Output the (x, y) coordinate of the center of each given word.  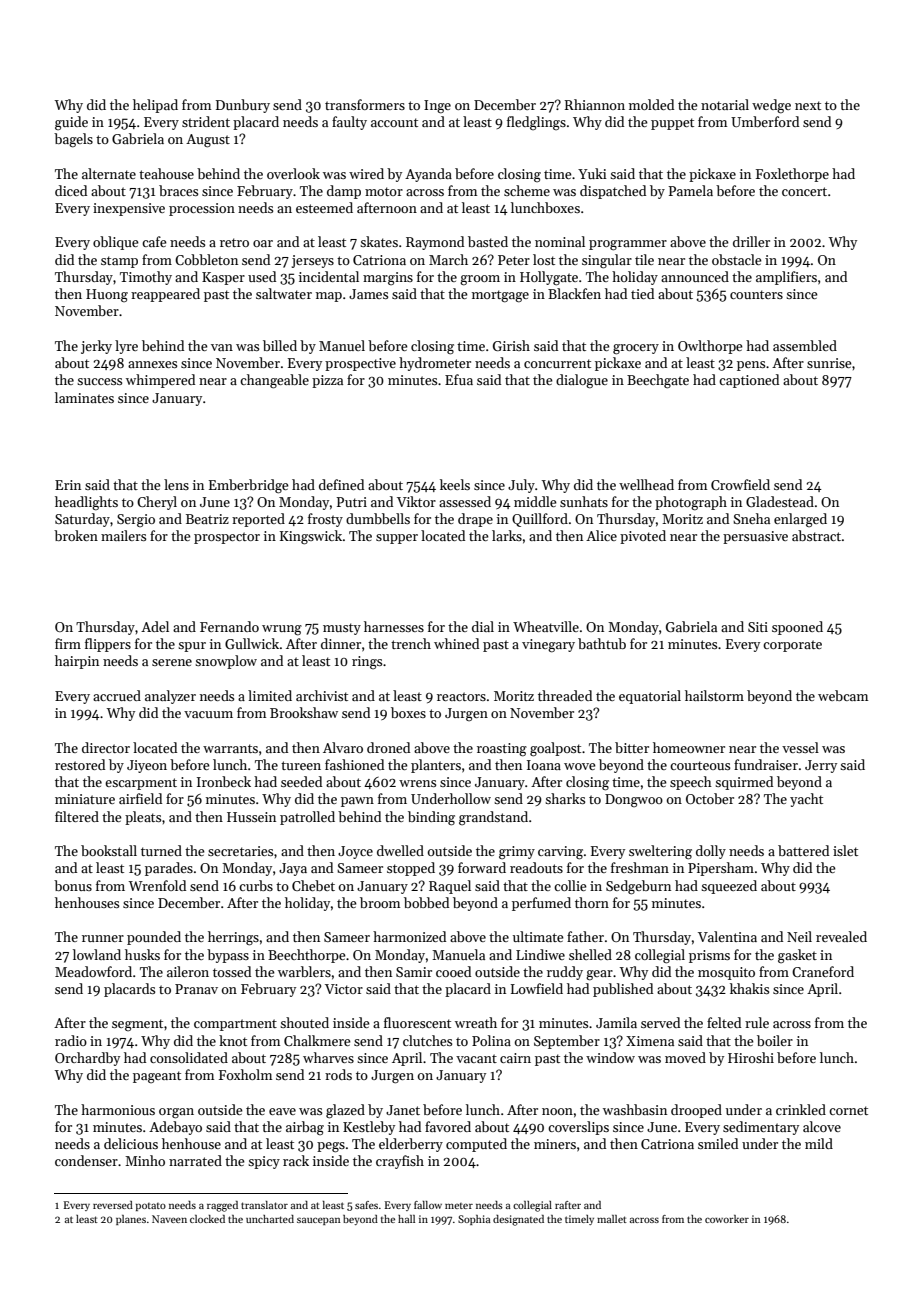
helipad (155, 106)
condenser (86, 1160)
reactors (461, 696)
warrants (230, 748)
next (808, 105)
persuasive (755, 537)
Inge (437, 107)
